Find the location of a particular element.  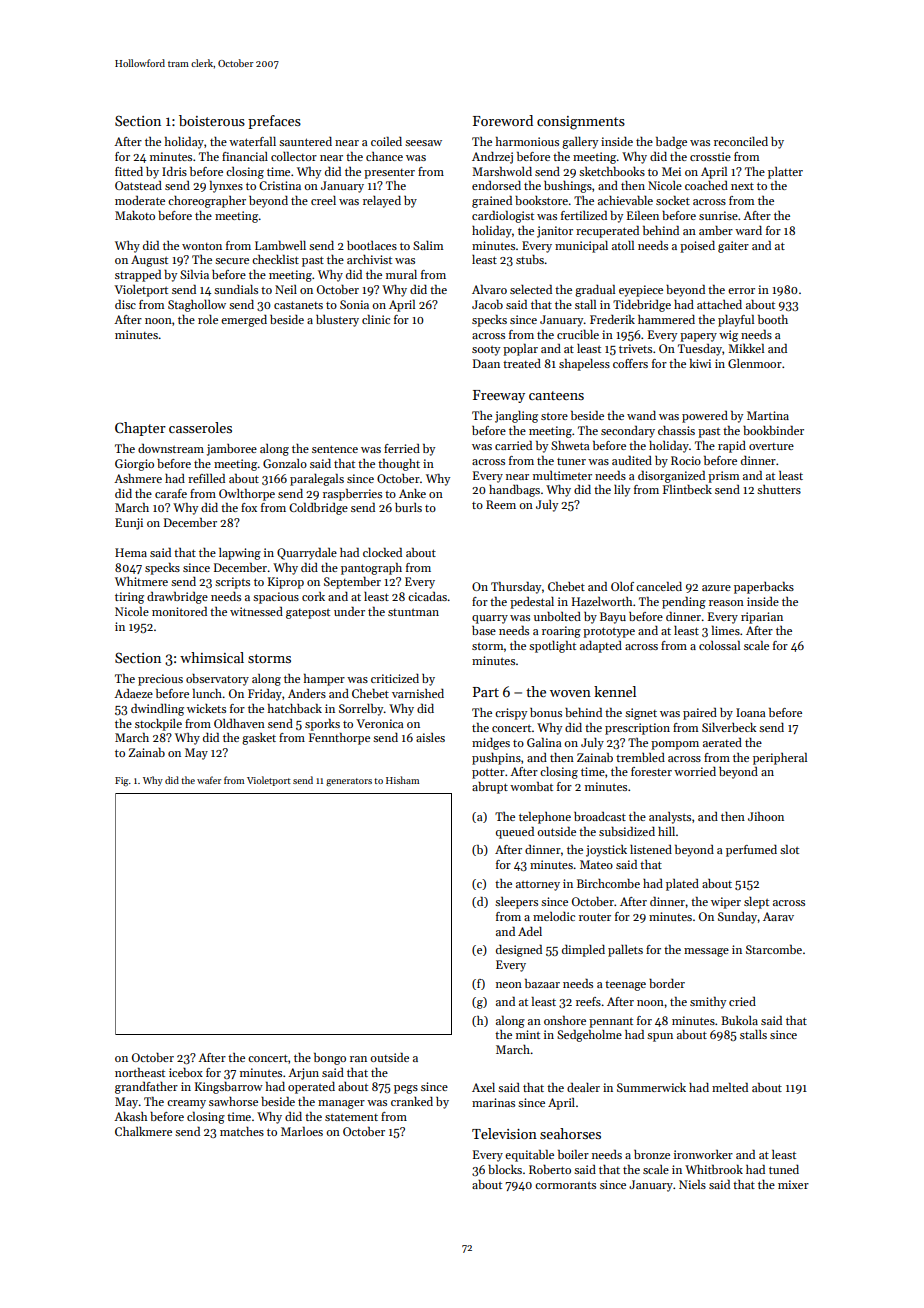

Chapter is located at coordinates (140, 429).
